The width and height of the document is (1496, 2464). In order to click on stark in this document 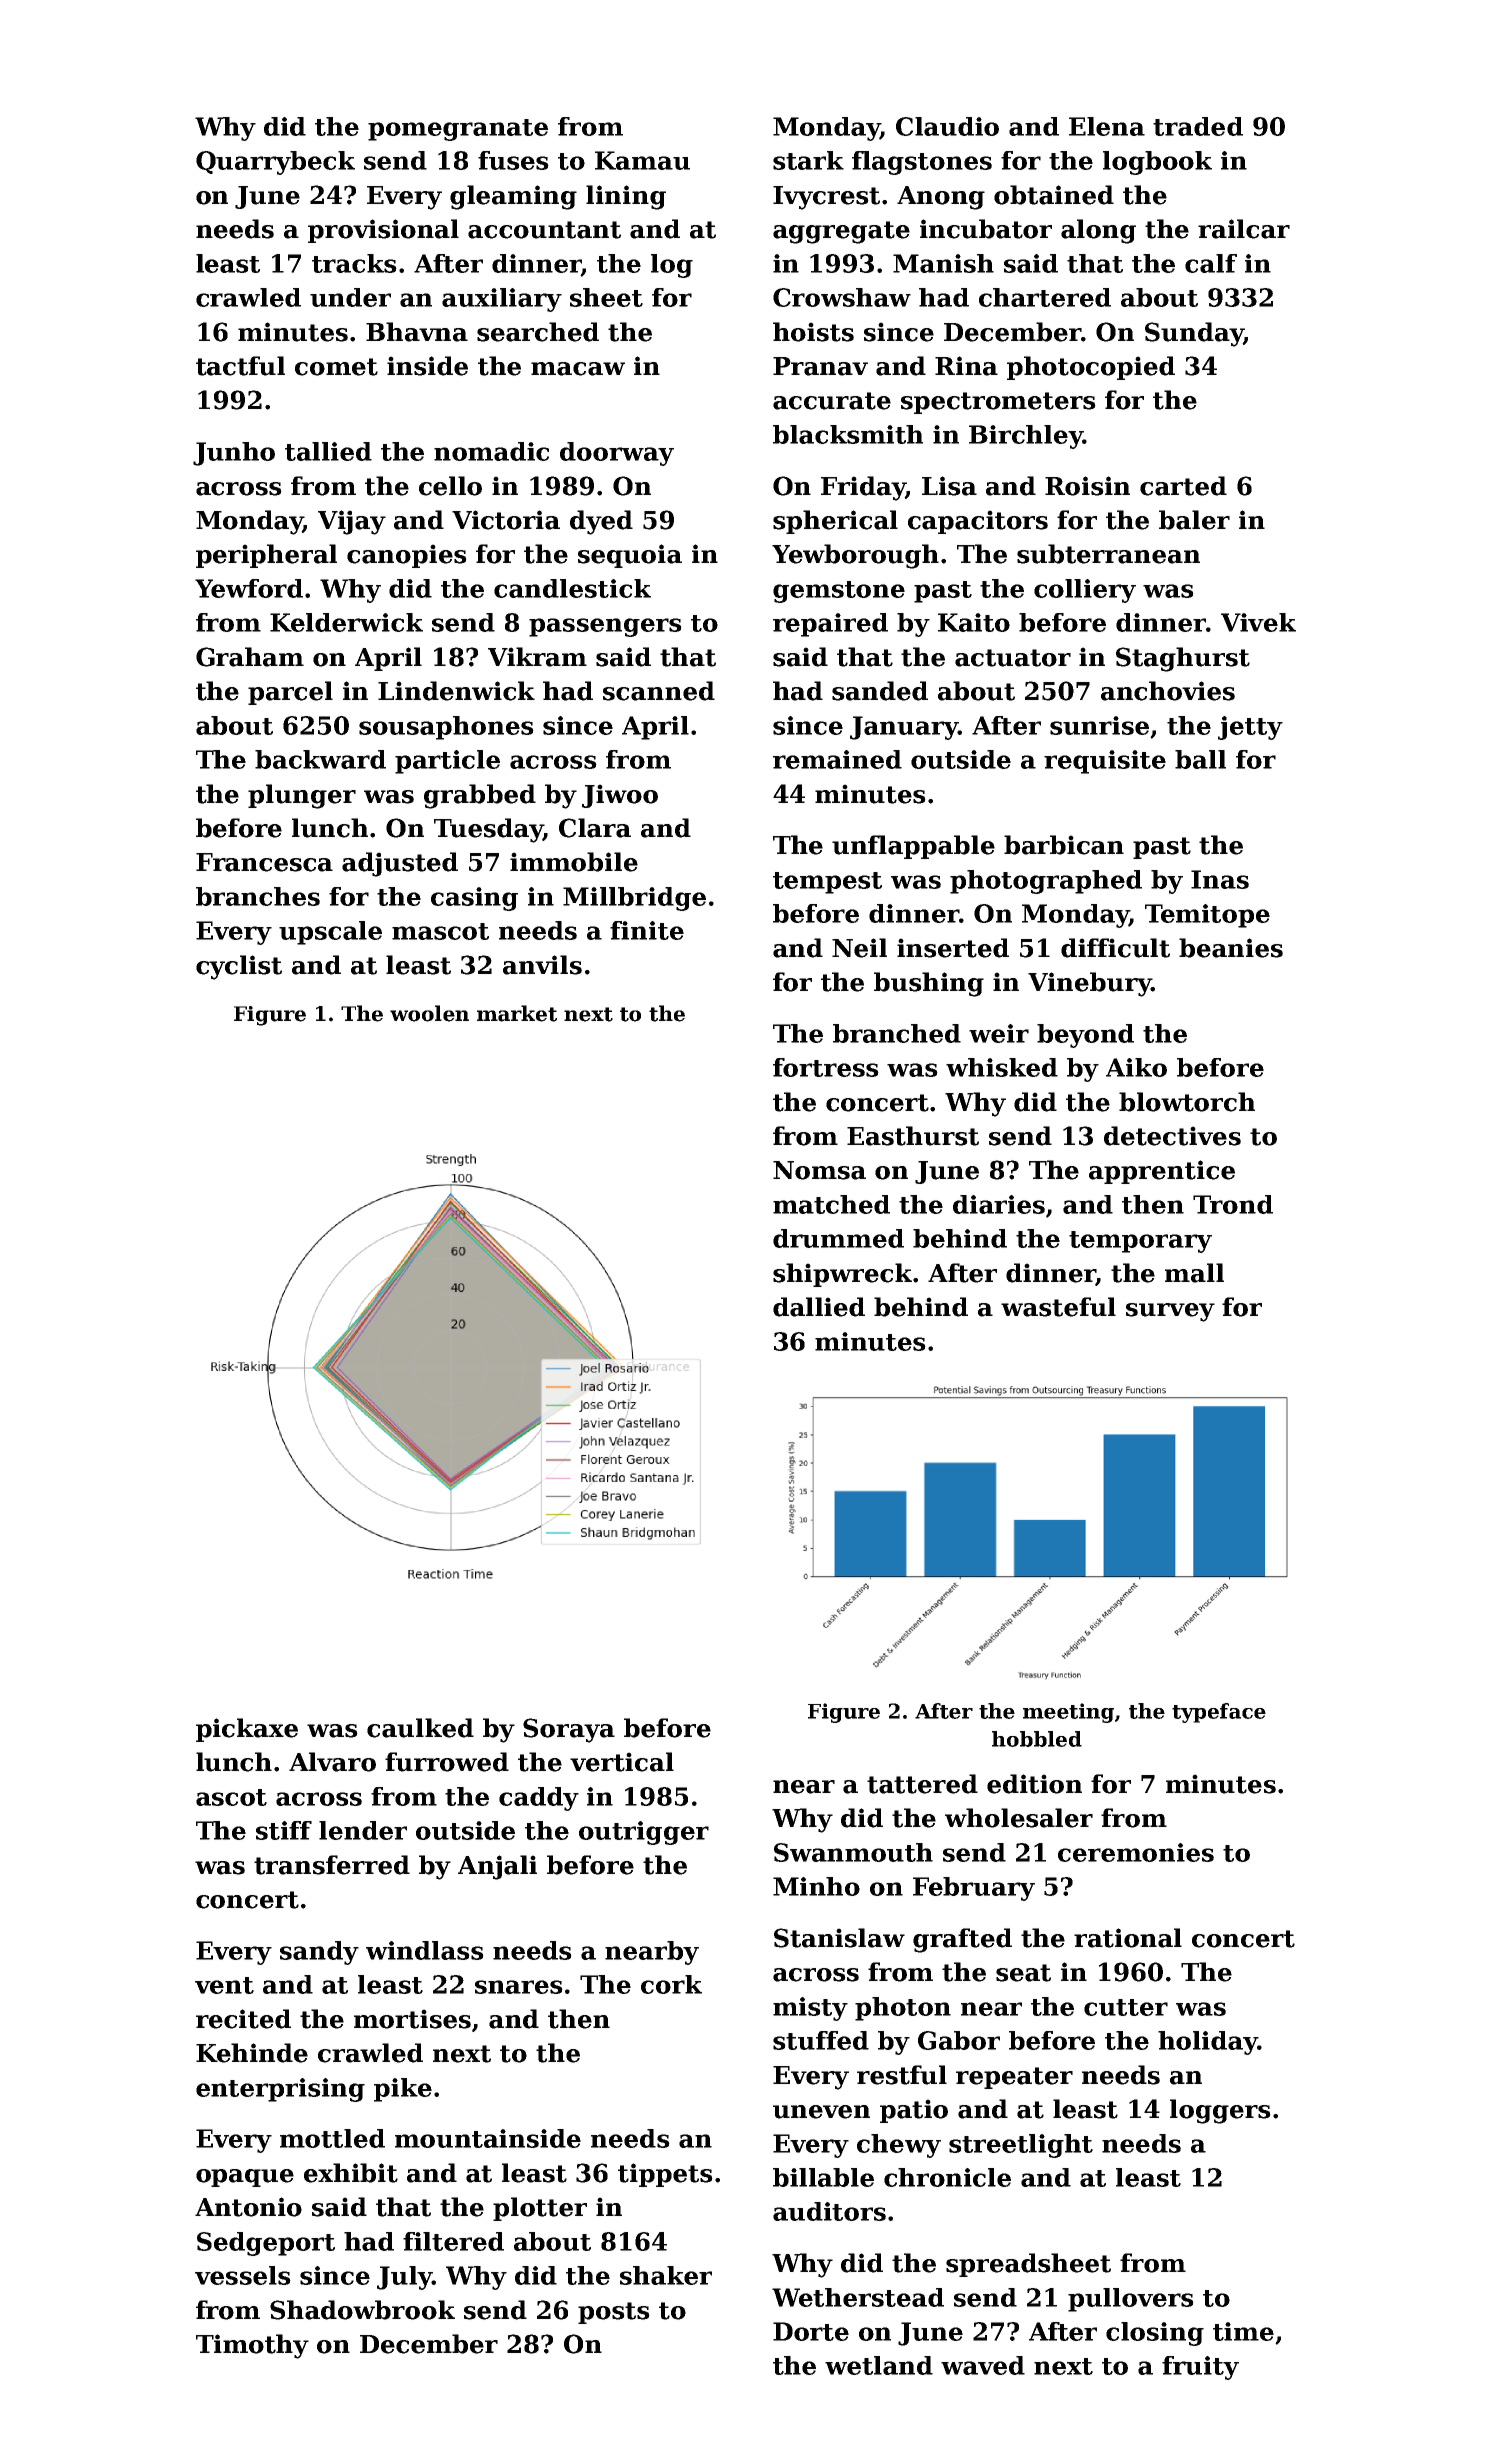, I will do `click(808, 160)`.
